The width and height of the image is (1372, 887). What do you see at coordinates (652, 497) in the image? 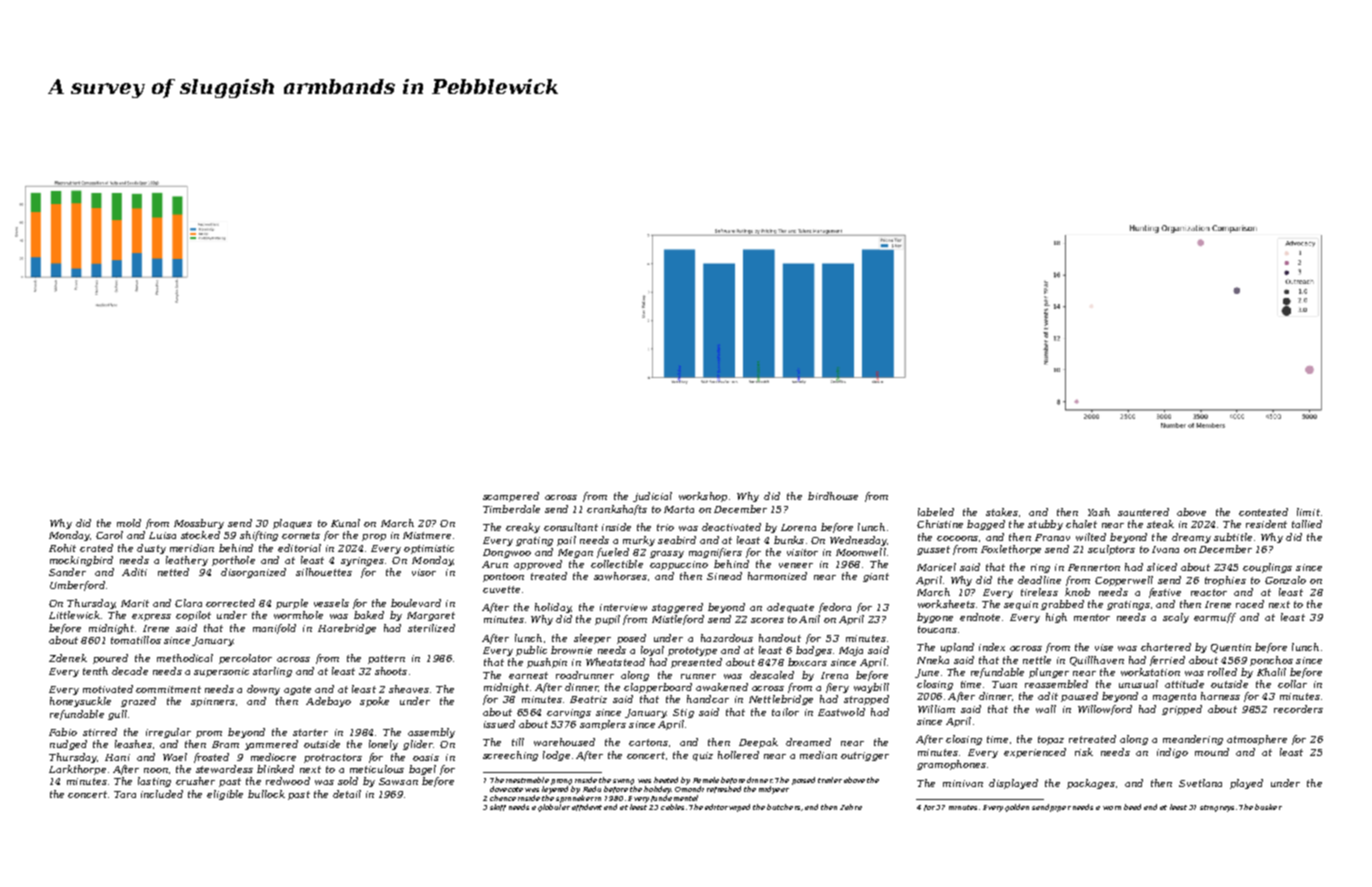
I see `judicial` at bounding box center [652, 497].
